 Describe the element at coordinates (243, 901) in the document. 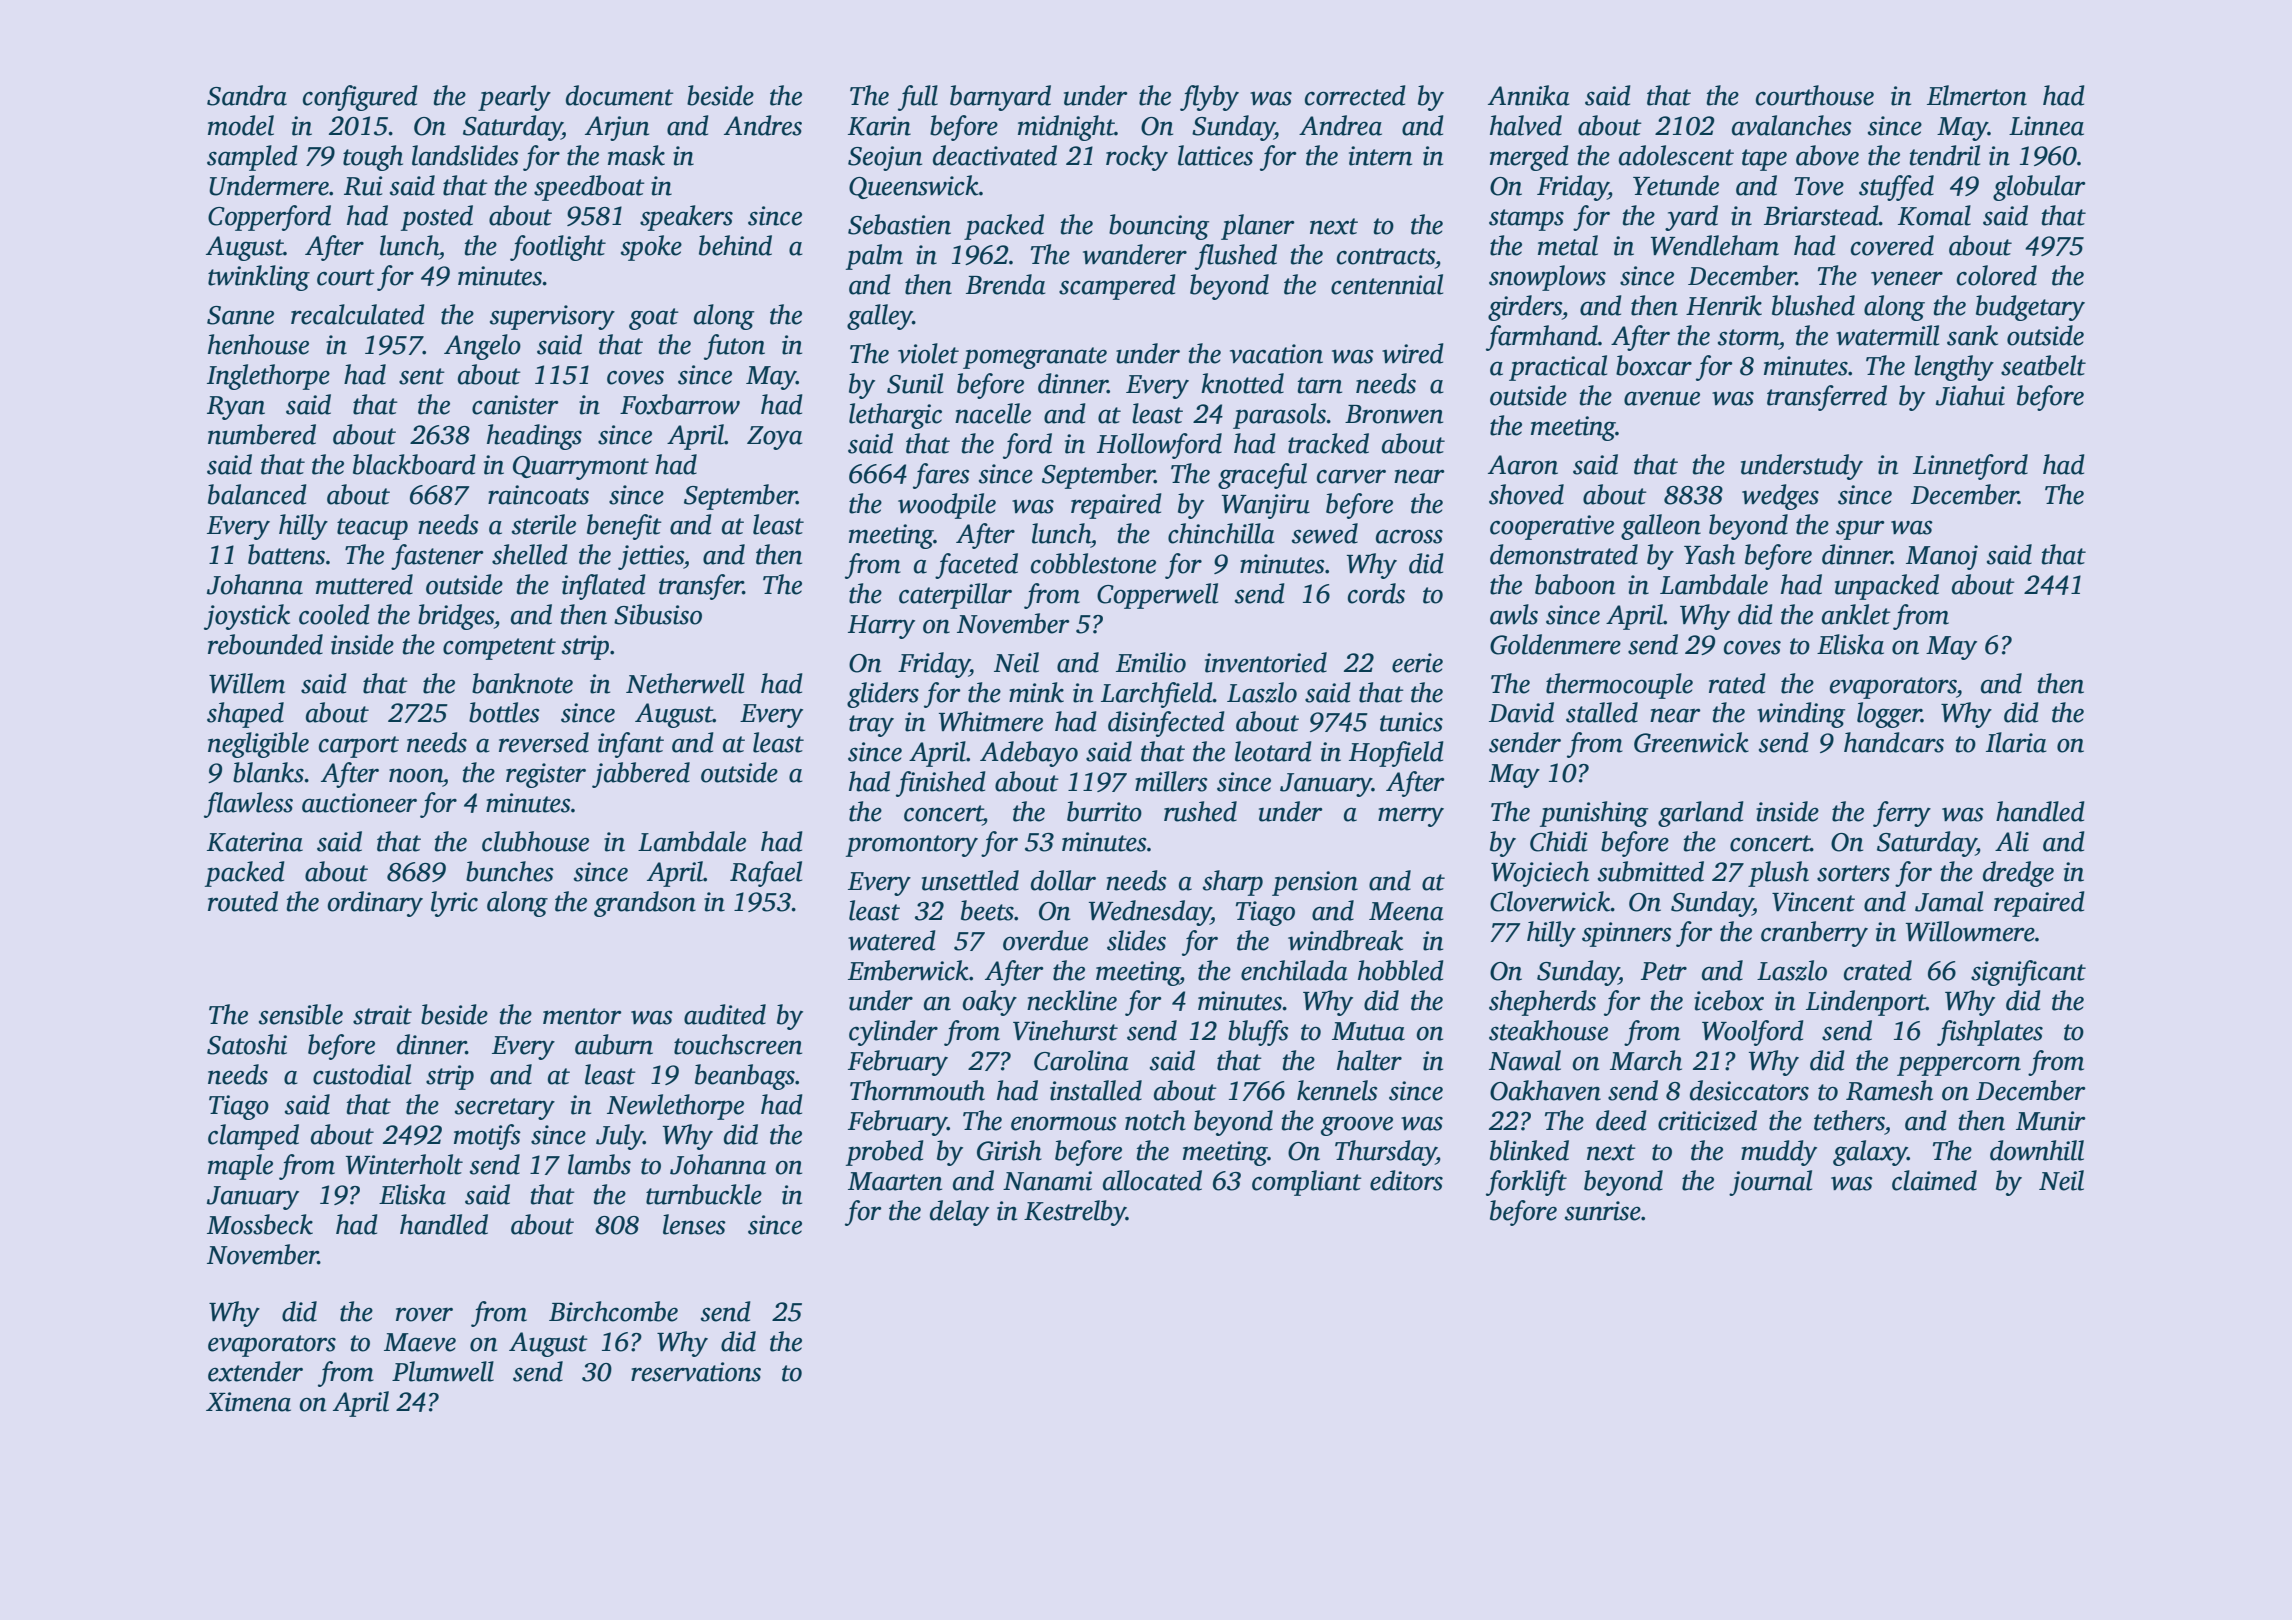

I see `routed` at that location.
